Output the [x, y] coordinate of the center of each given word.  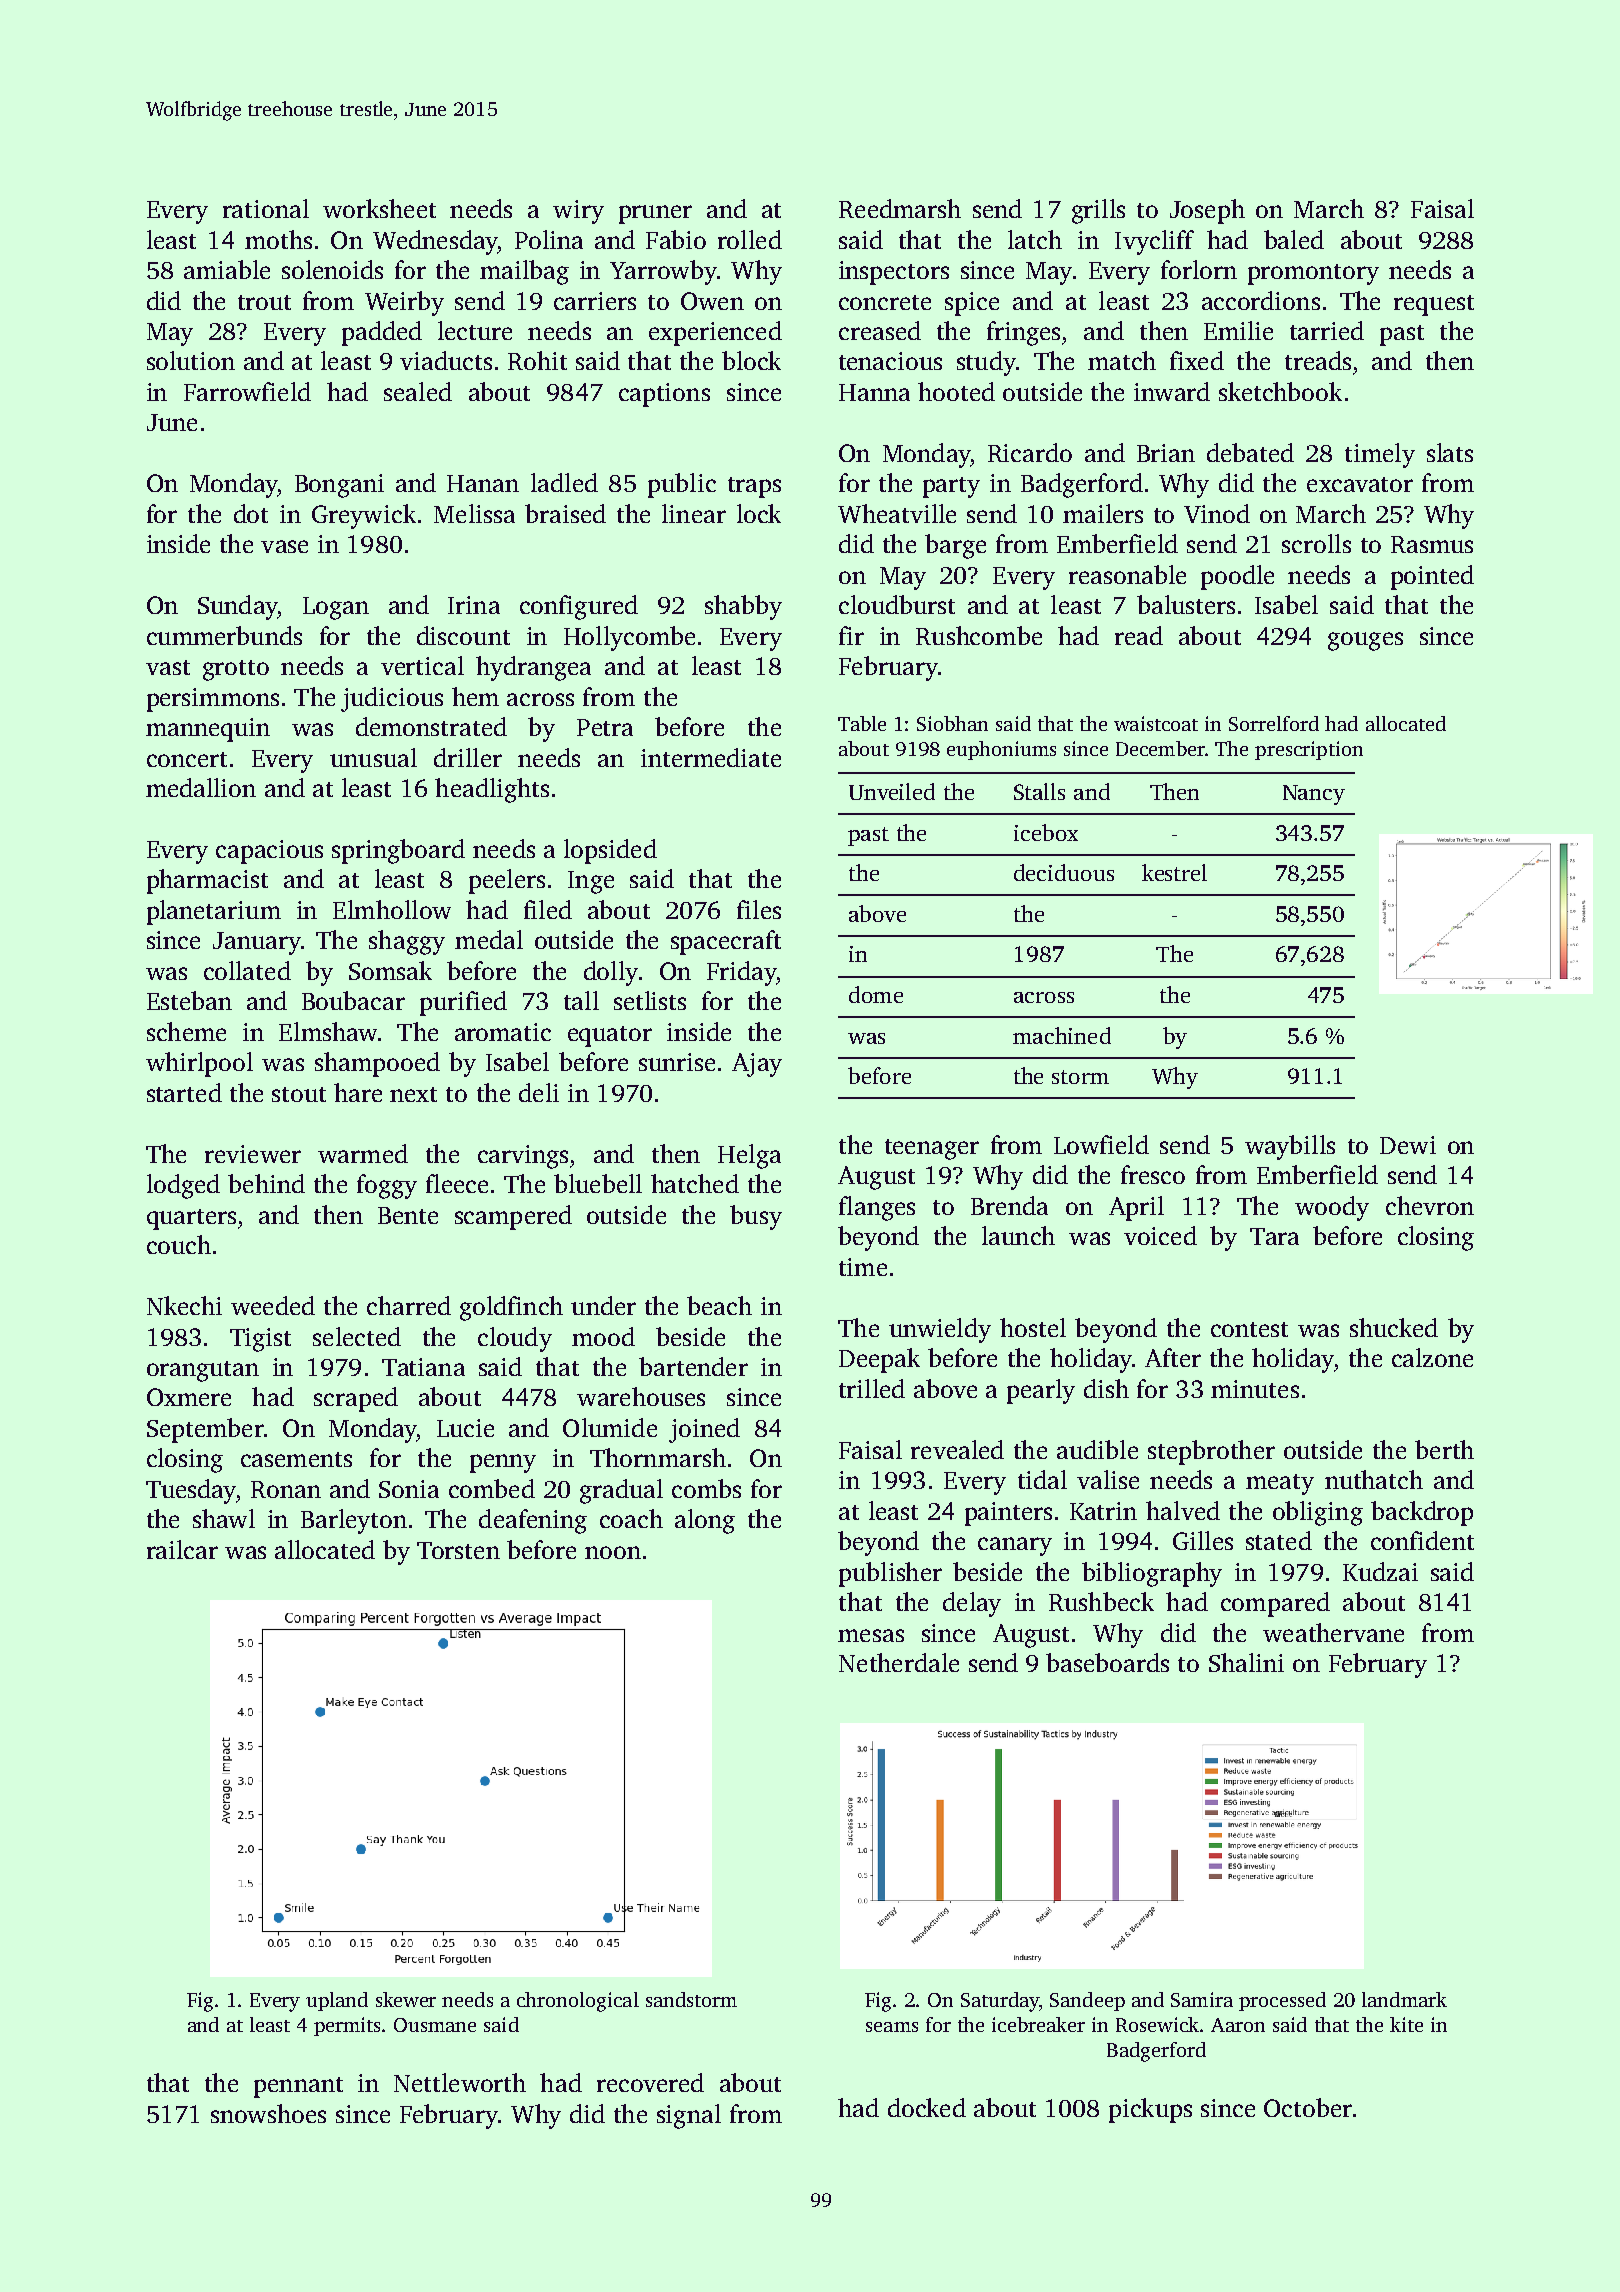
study [986, 363]
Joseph [1207, 211]
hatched [695, 1183]
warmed [363, 1153]
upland [337, 2001]
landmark [1404, 1999]
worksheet [379, 208]
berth [1444, 1449]
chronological [578, 2002]
